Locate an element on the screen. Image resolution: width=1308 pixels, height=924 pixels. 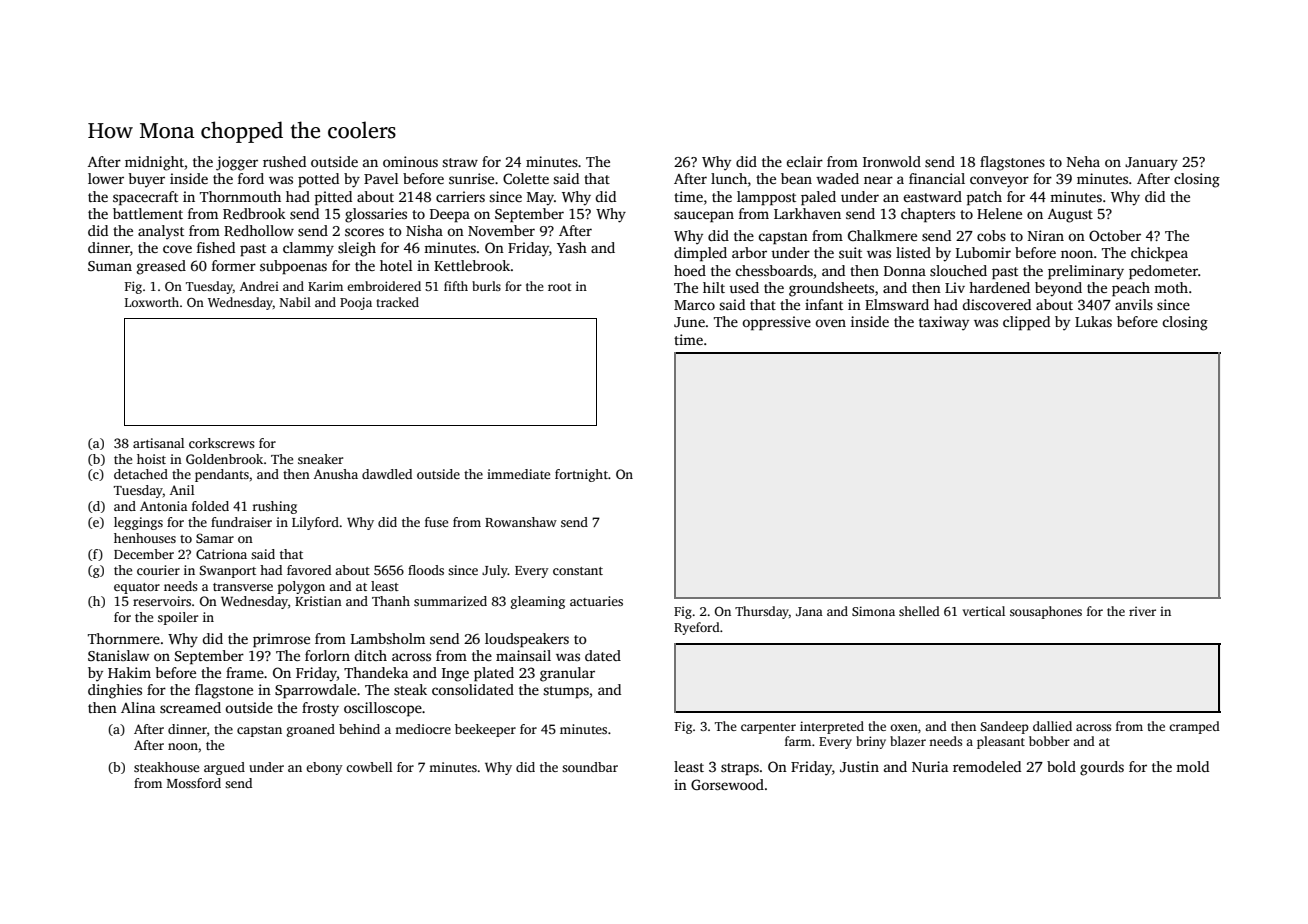
vertical is located at coordinates (984, 611).
